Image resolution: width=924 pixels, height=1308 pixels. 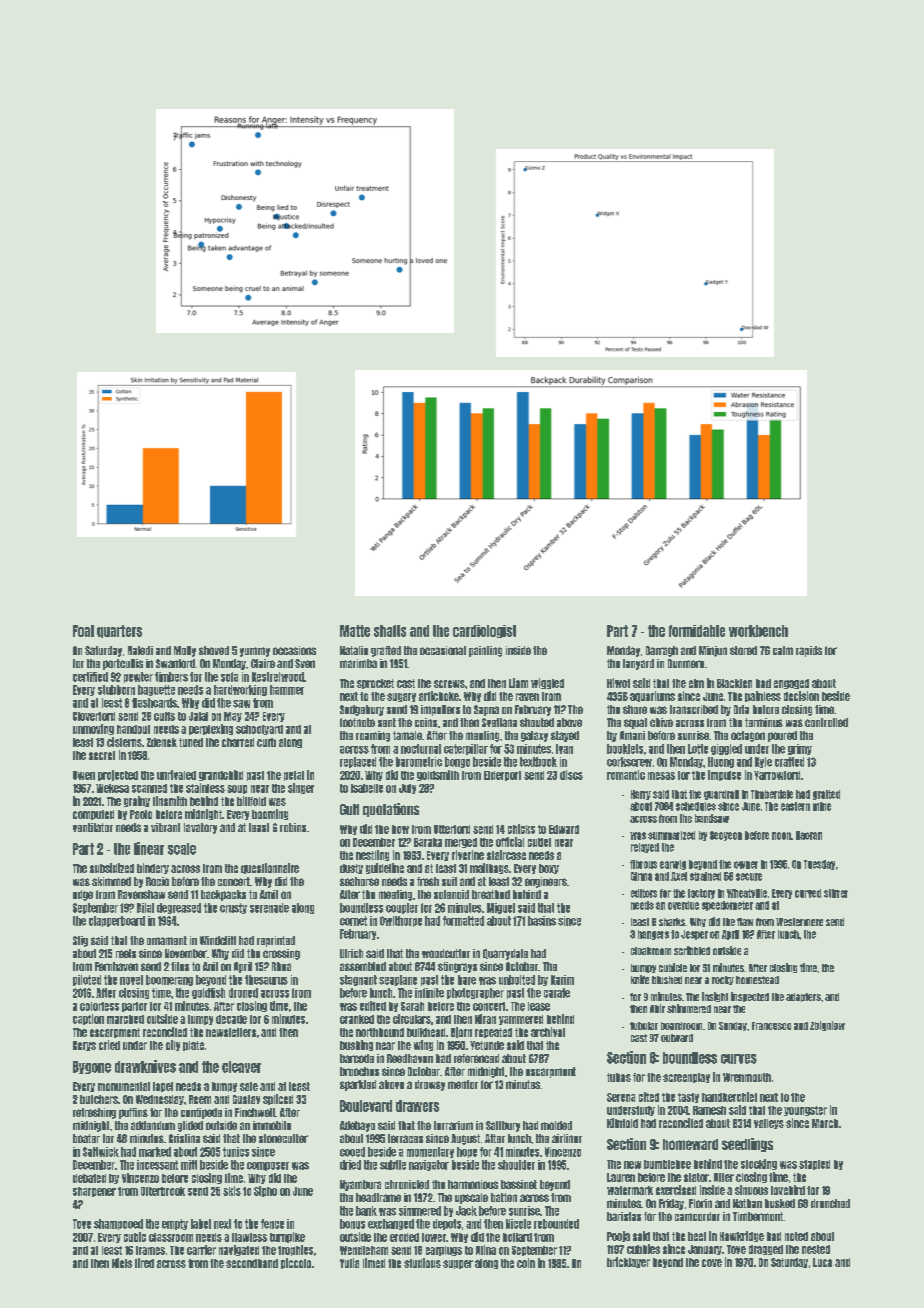 I want to click on Natalie, so click(x=354, y=650).
